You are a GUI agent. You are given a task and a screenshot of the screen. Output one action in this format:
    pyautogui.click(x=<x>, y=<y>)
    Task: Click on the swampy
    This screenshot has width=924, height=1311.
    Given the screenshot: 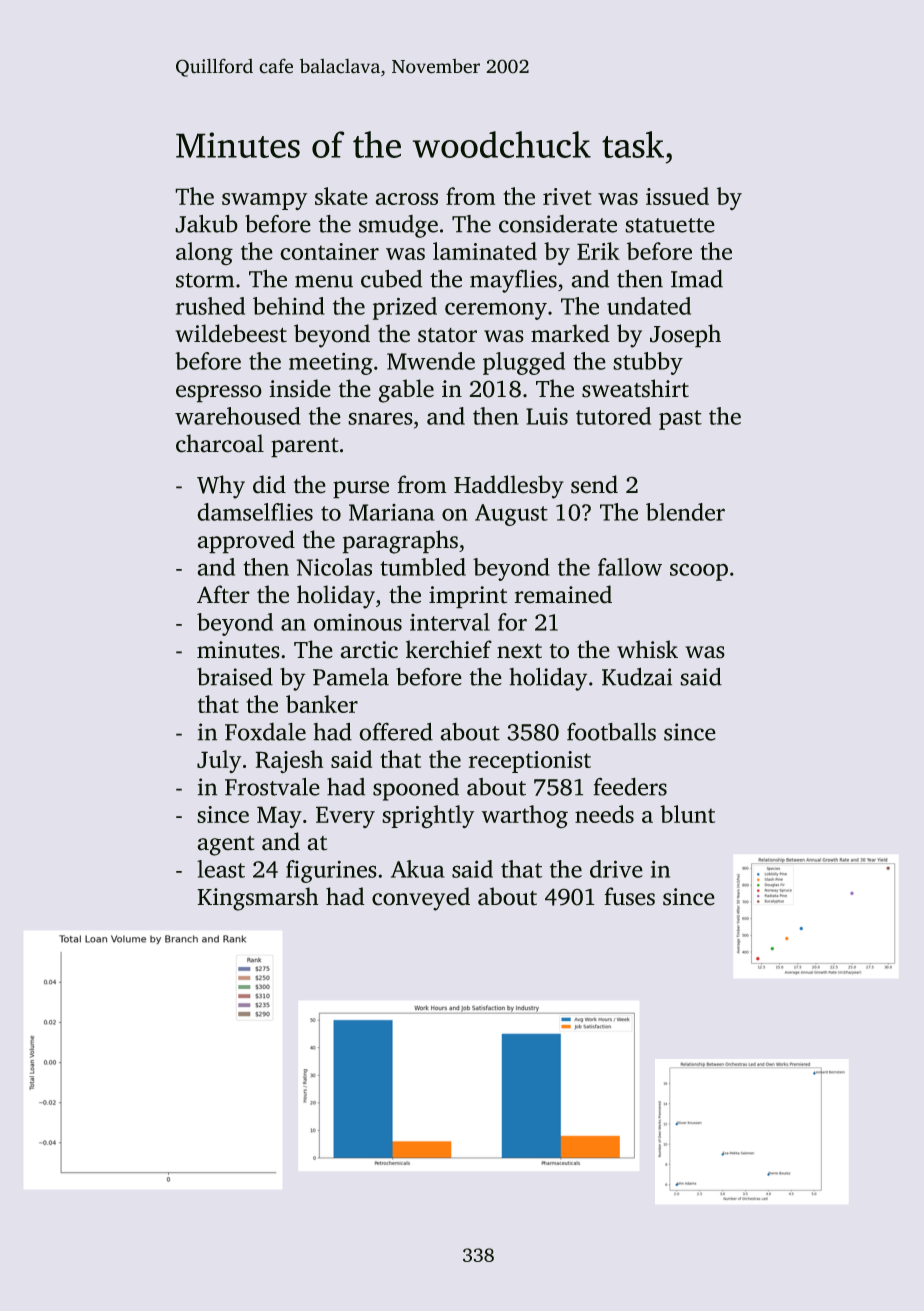 What is the action you would take?
    pyautogui.click(x=264, y=201)
